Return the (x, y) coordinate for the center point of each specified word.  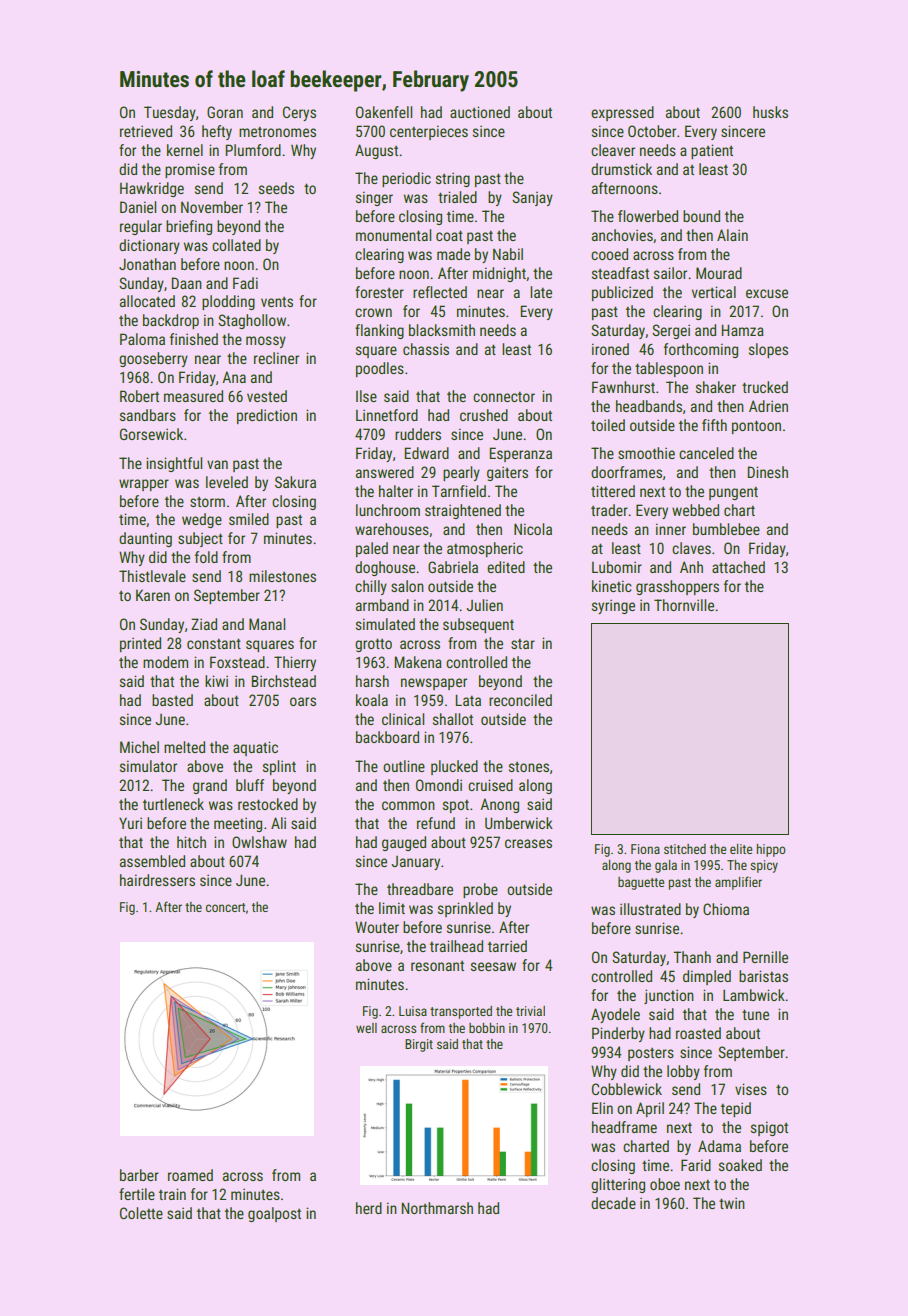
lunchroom (388, 510)
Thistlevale (152, 576)
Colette (141, 1213)
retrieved (146, 131)
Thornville (684, 605)
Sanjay (532, 198)
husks (770, 112)
